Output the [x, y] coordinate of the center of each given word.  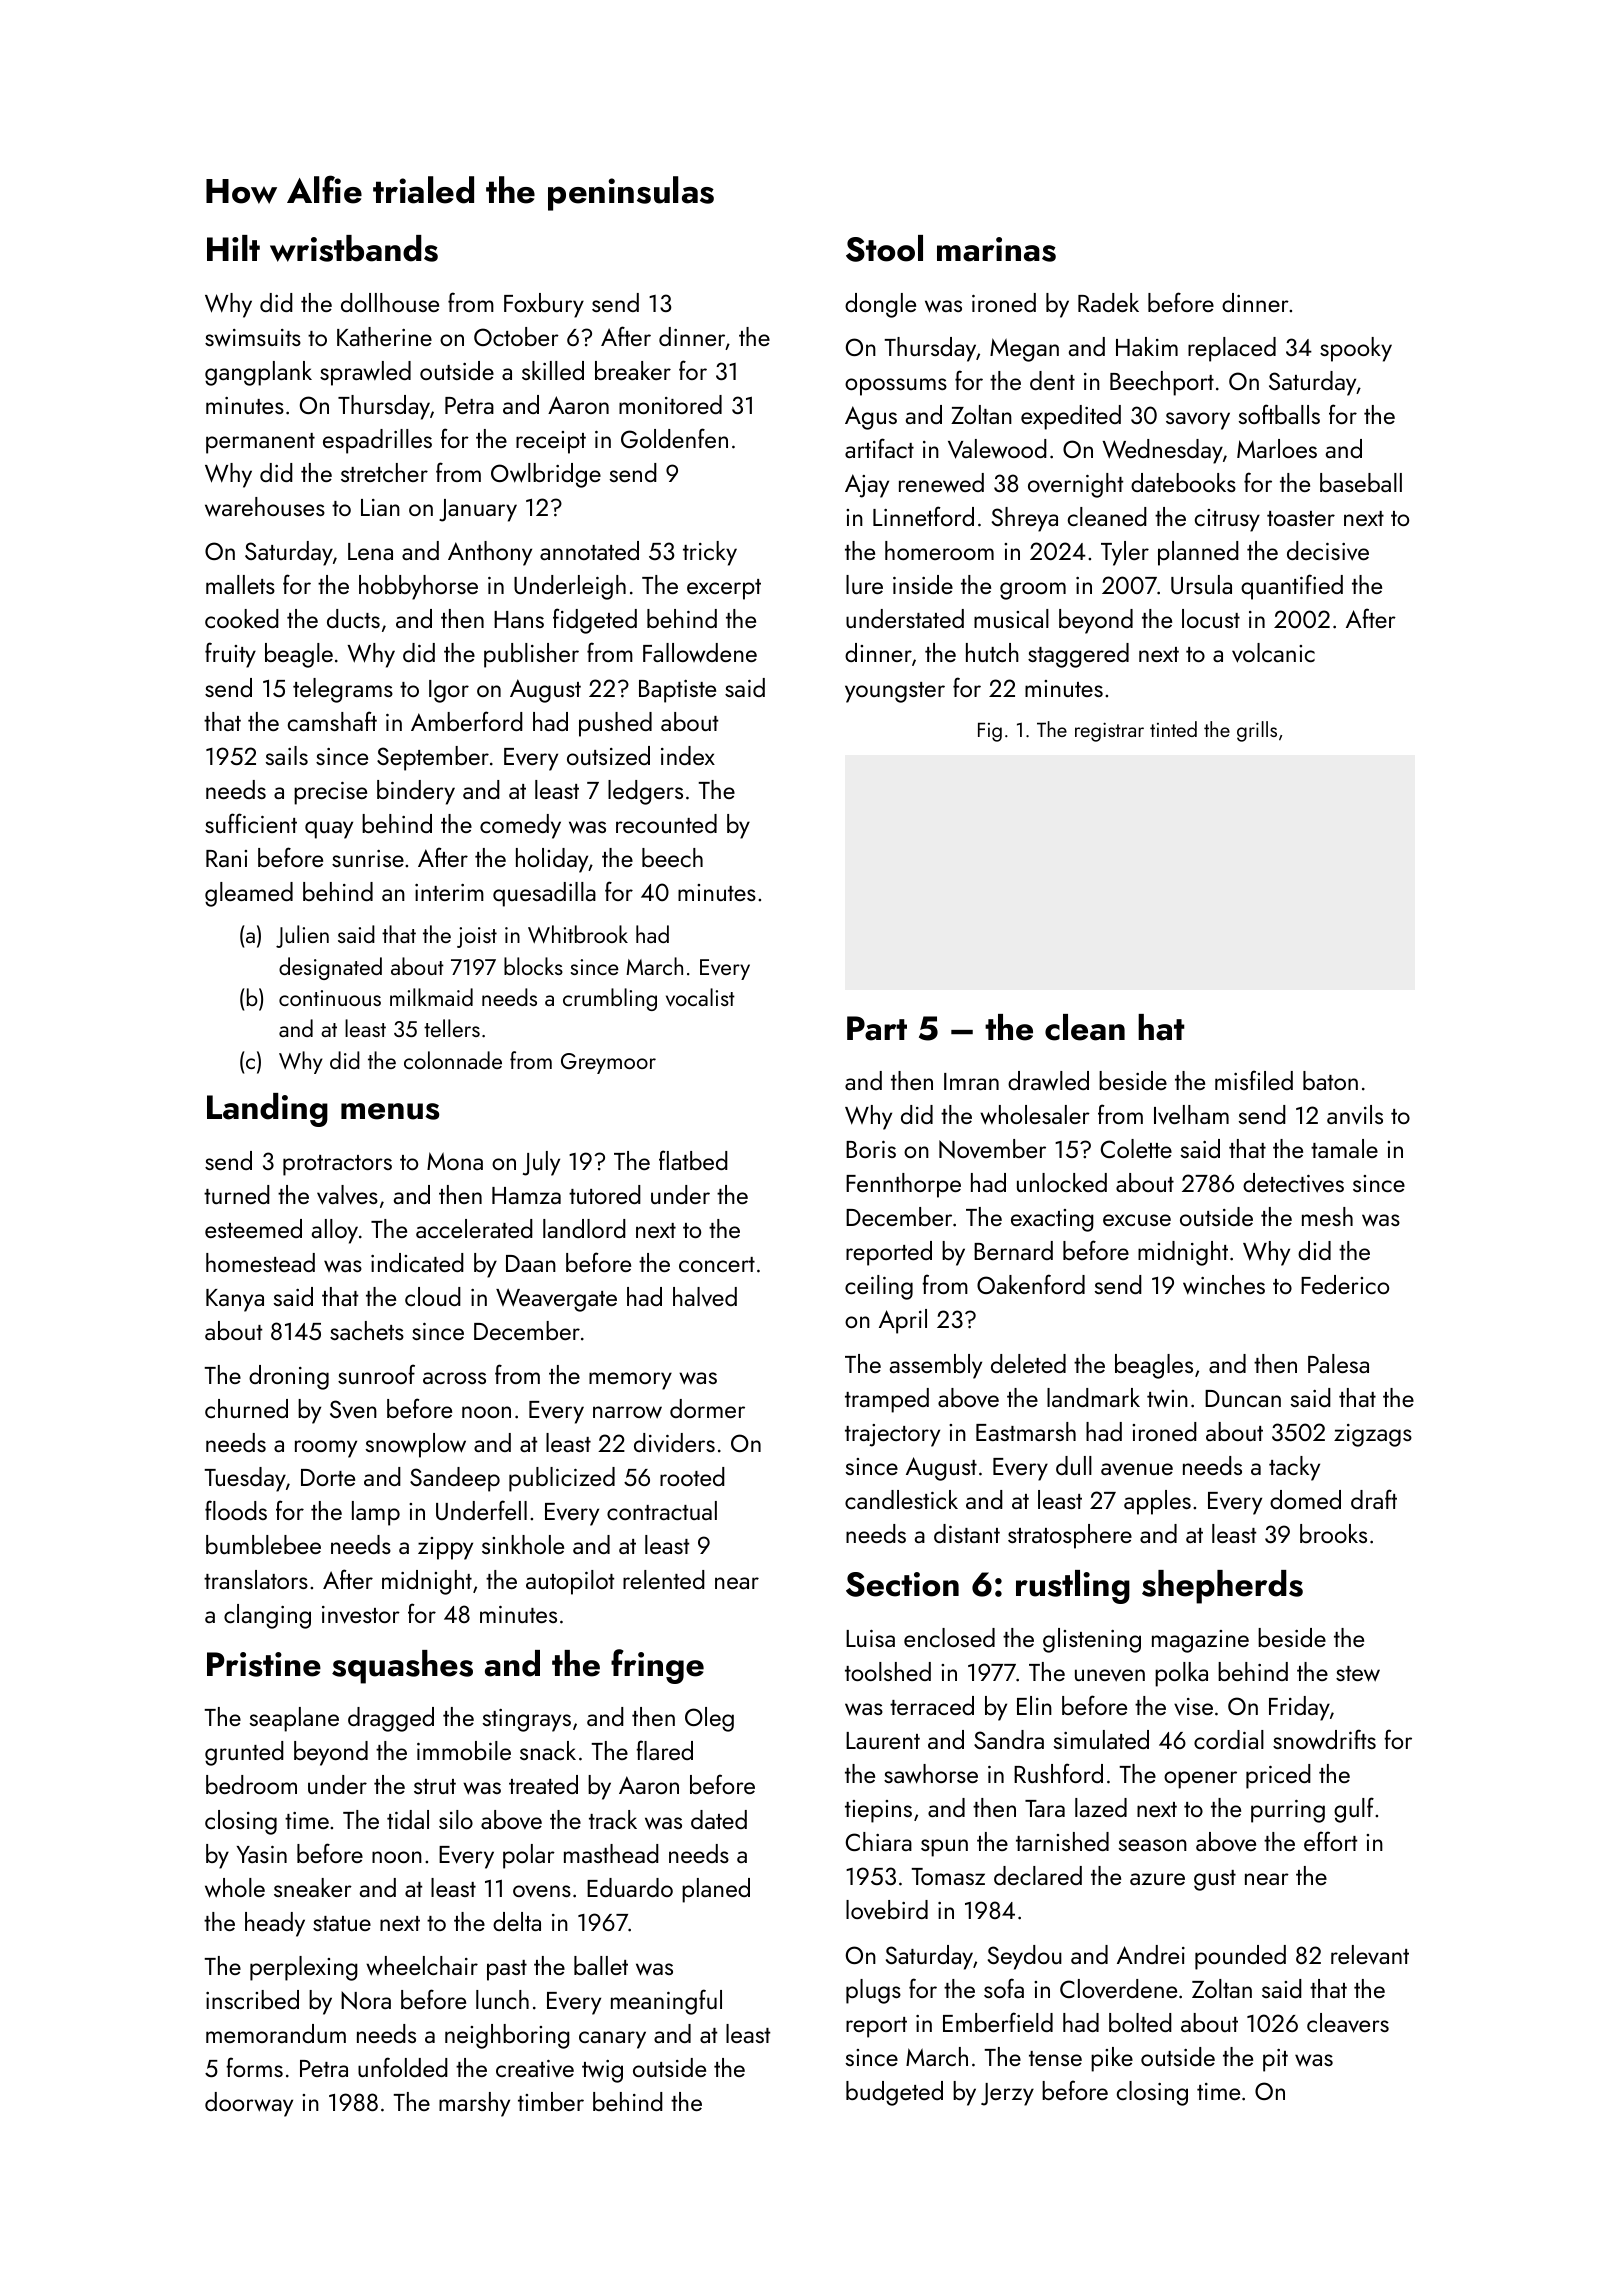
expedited [1071, 417]
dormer [707, 1408]
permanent [260, 443]
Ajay [867, 486]
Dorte [328, 1477]
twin [1167, 1399]
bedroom [251, 1784]
